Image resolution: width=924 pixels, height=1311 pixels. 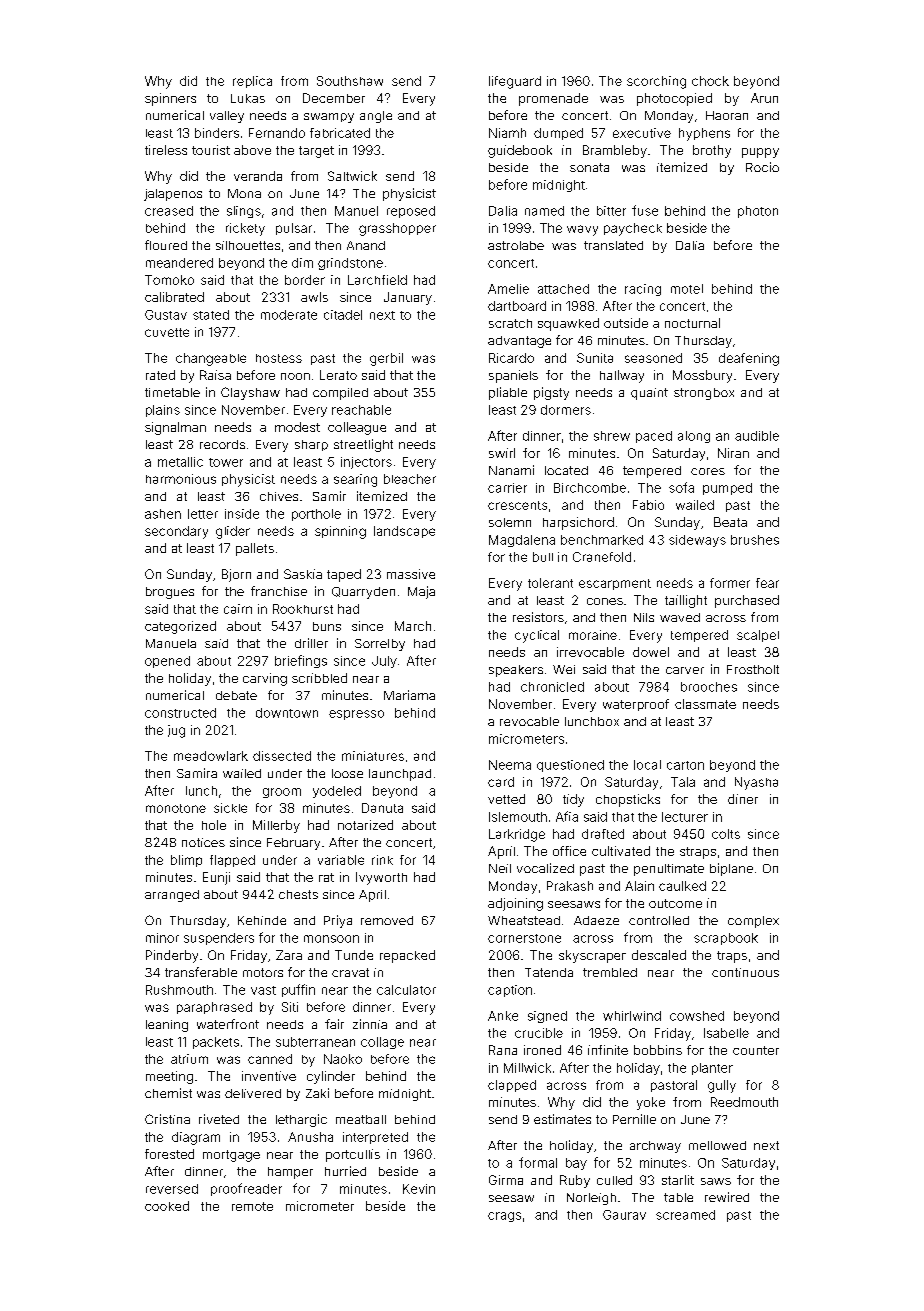 I want to click on chopsticks, so click(x=628, y=800).
